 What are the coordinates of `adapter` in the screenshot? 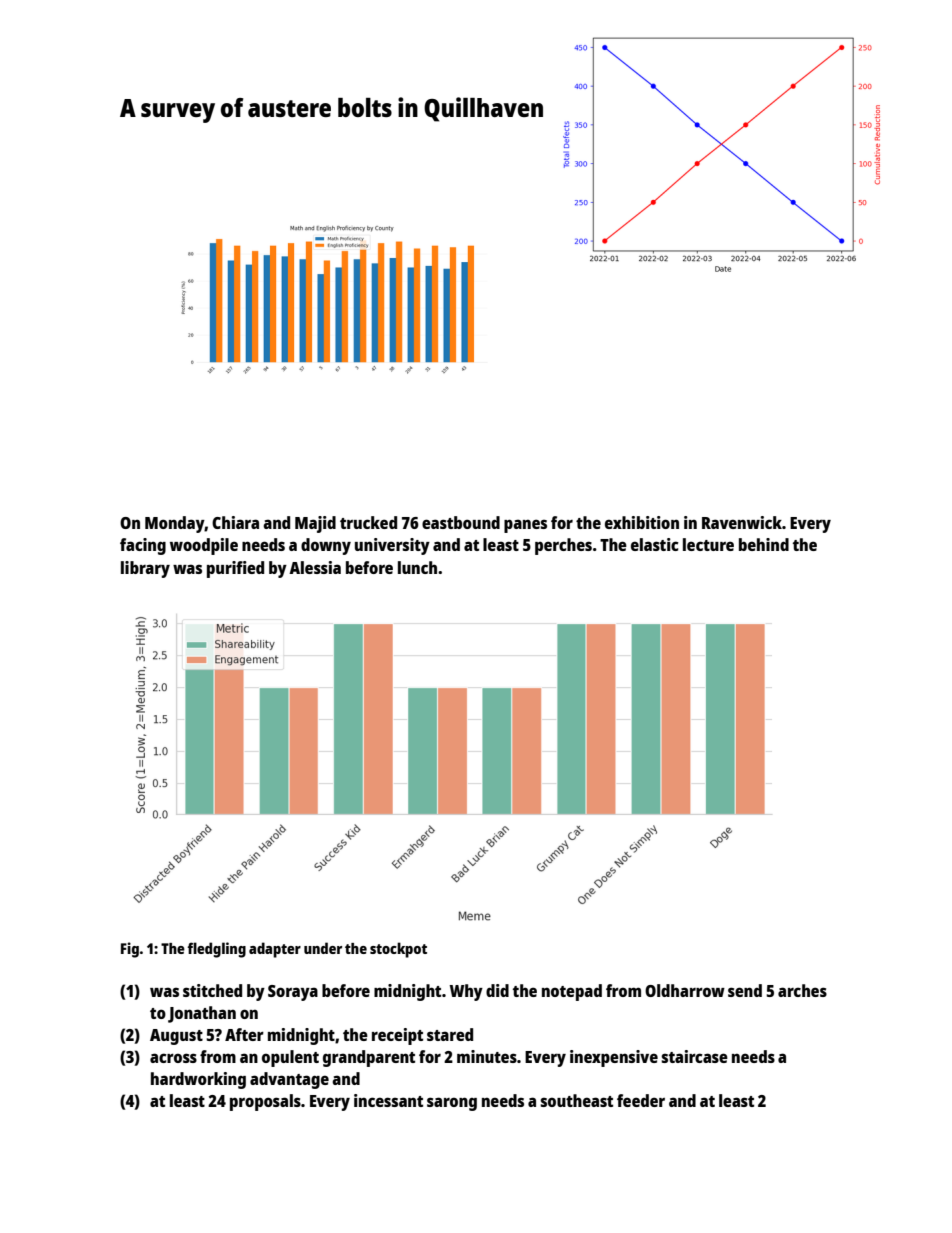 It's located at (275, 950).
